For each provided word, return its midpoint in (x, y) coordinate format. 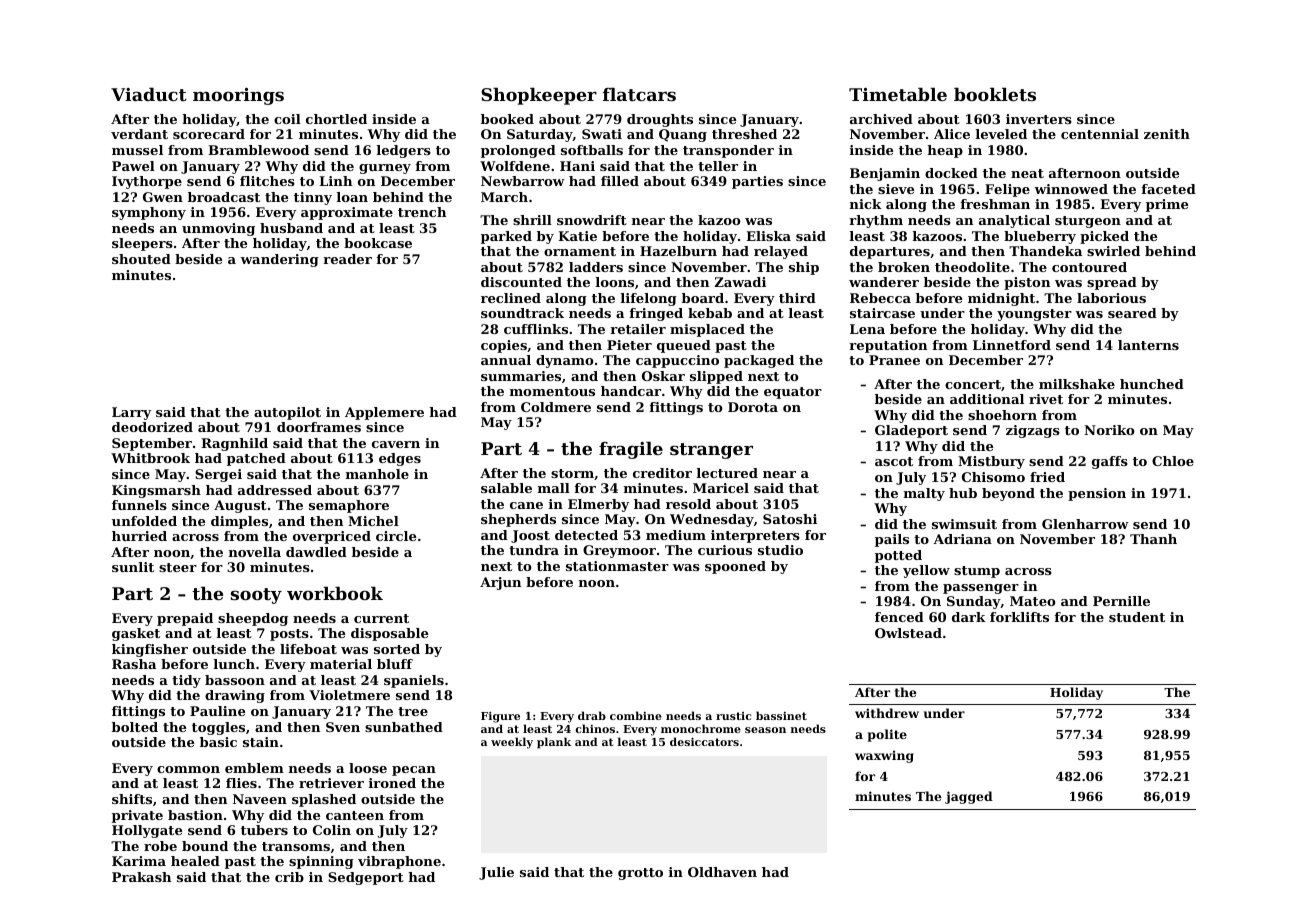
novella (255, 552)
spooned (735, 567)
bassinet (781, 715)
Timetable (898, 94)
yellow (926, 571)
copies (504, 346)
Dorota (753, 407)
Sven (343, 727)
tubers (264, 830)
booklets (995, 94)
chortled (336, 119)
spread (1112, 283)
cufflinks (536, 329)
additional (987, 399)
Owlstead (908, 633)
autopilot (287, 413)
